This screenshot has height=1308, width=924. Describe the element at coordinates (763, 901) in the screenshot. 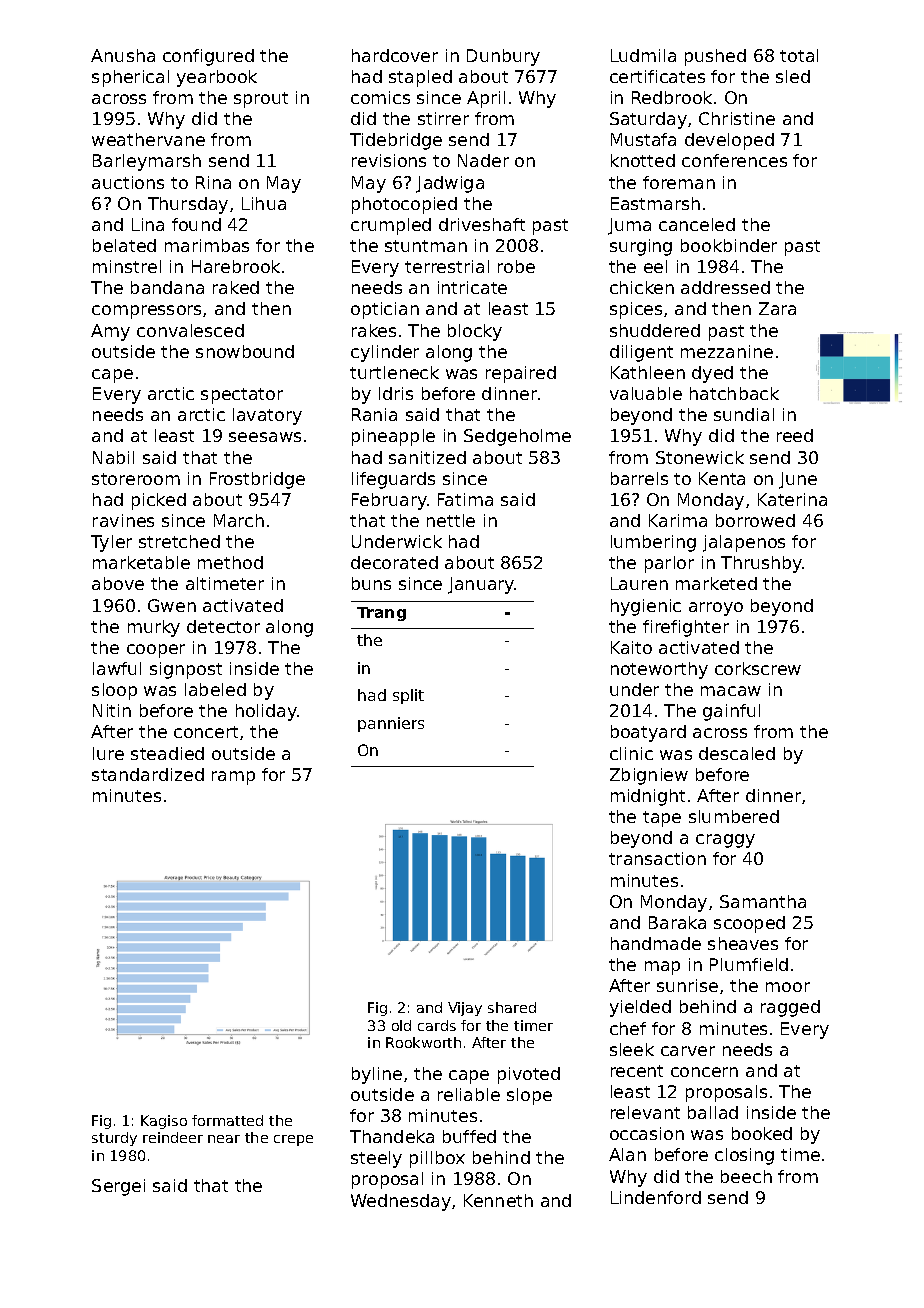

I see `Samantha` at that location.
